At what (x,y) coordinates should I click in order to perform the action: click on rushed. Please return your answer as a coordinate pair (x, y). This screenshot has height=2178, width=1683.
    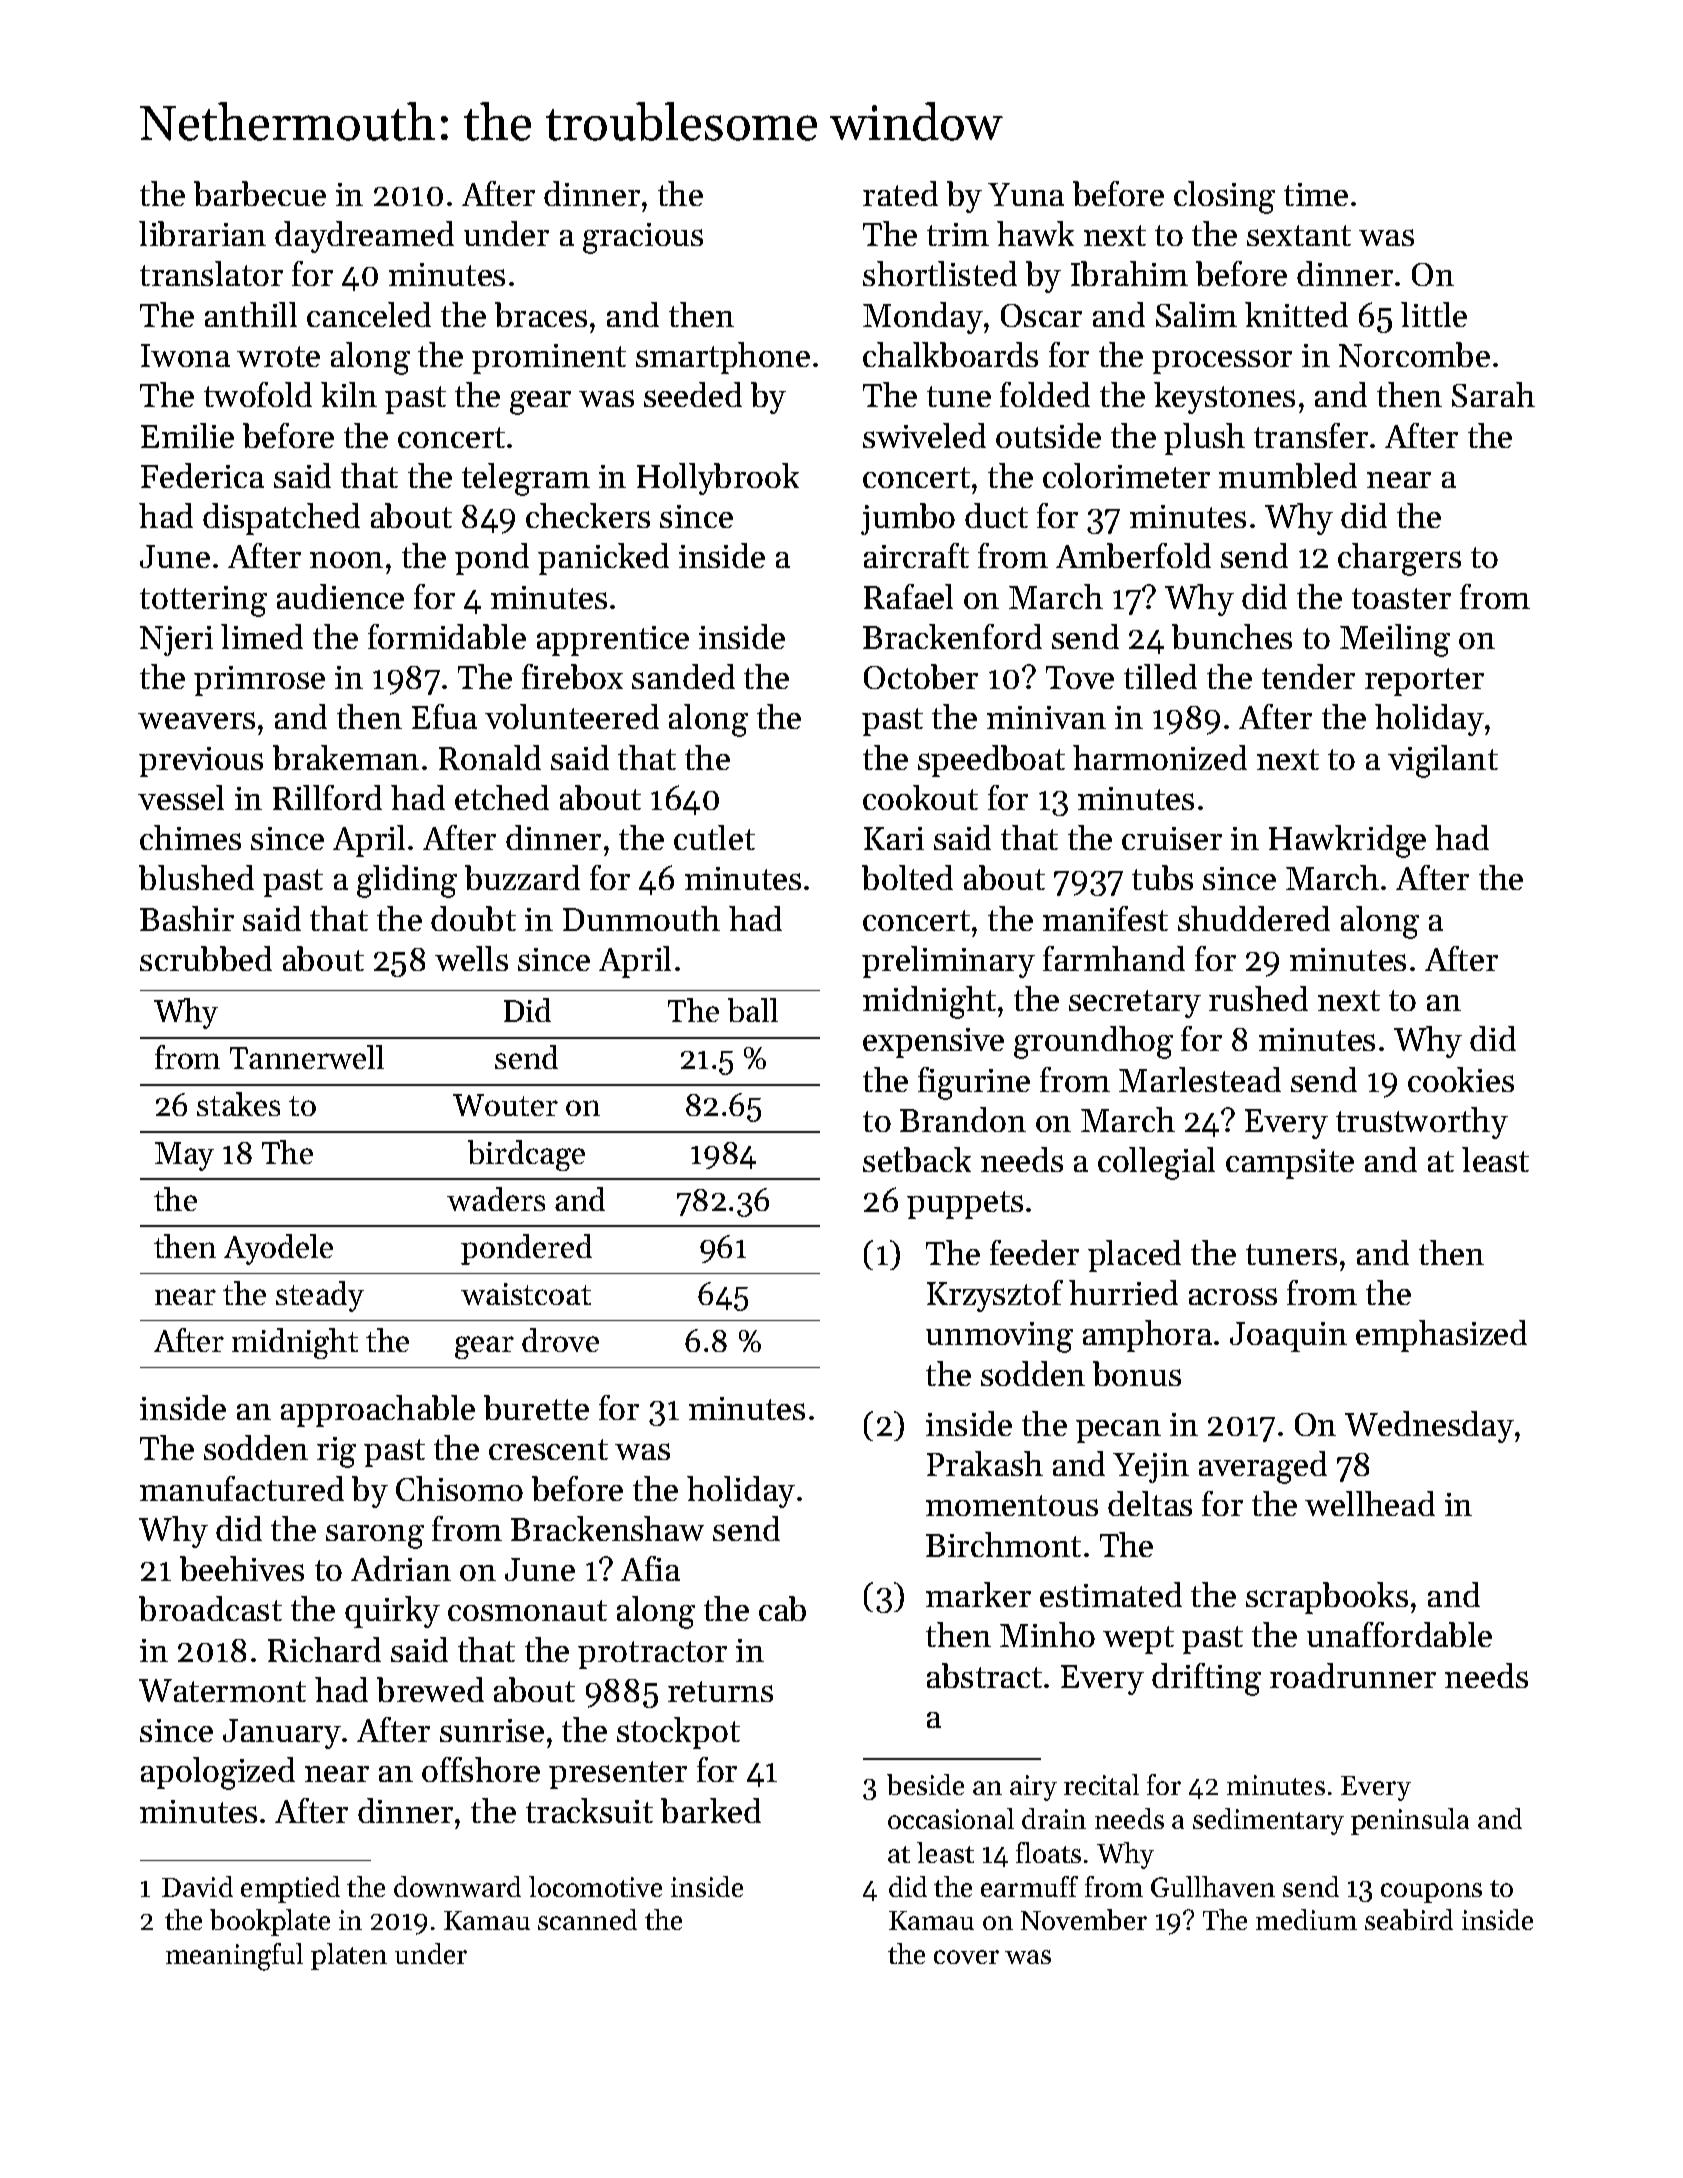
    Looking at the image, I should click on (1258, 998).
